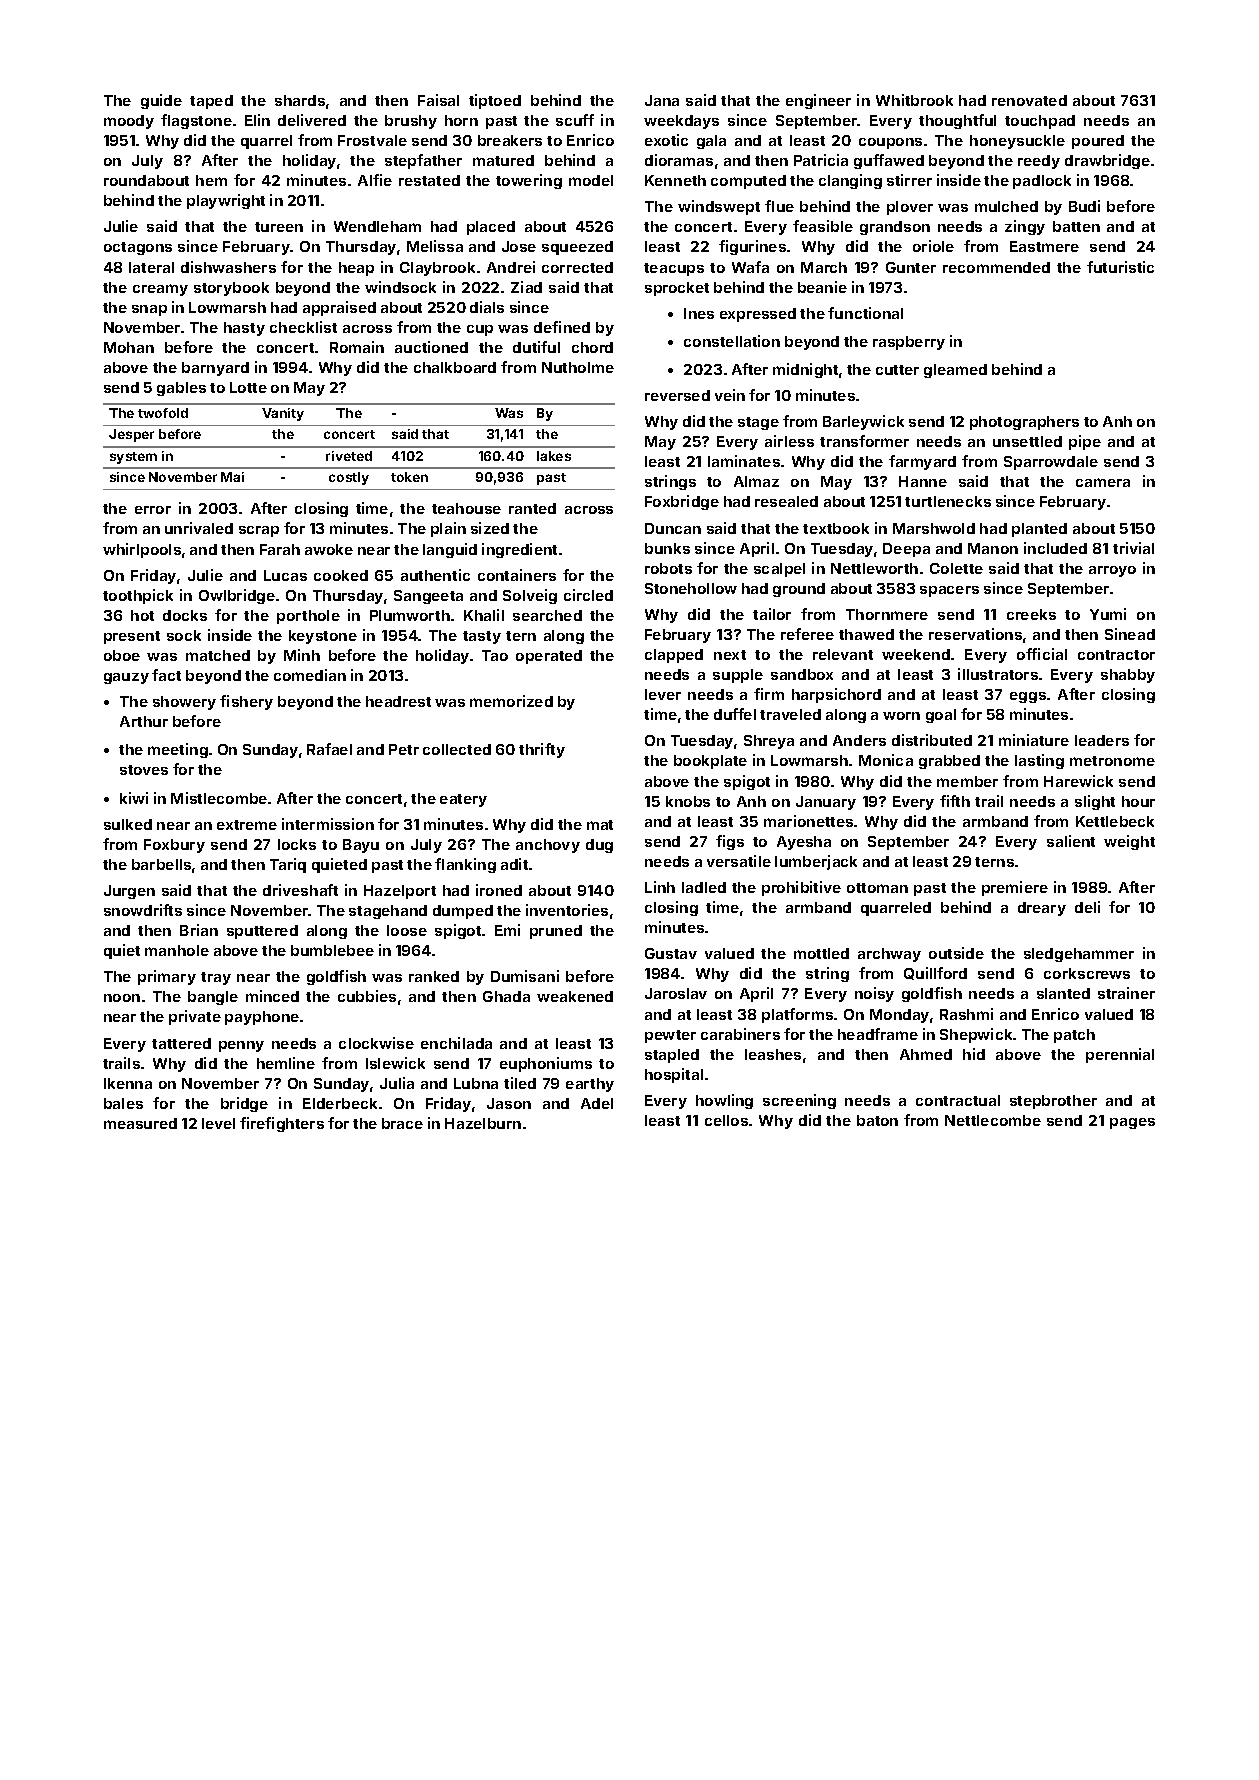 This image has width=1259, height=1780. I want to click on weakened, so click(575, 996).
